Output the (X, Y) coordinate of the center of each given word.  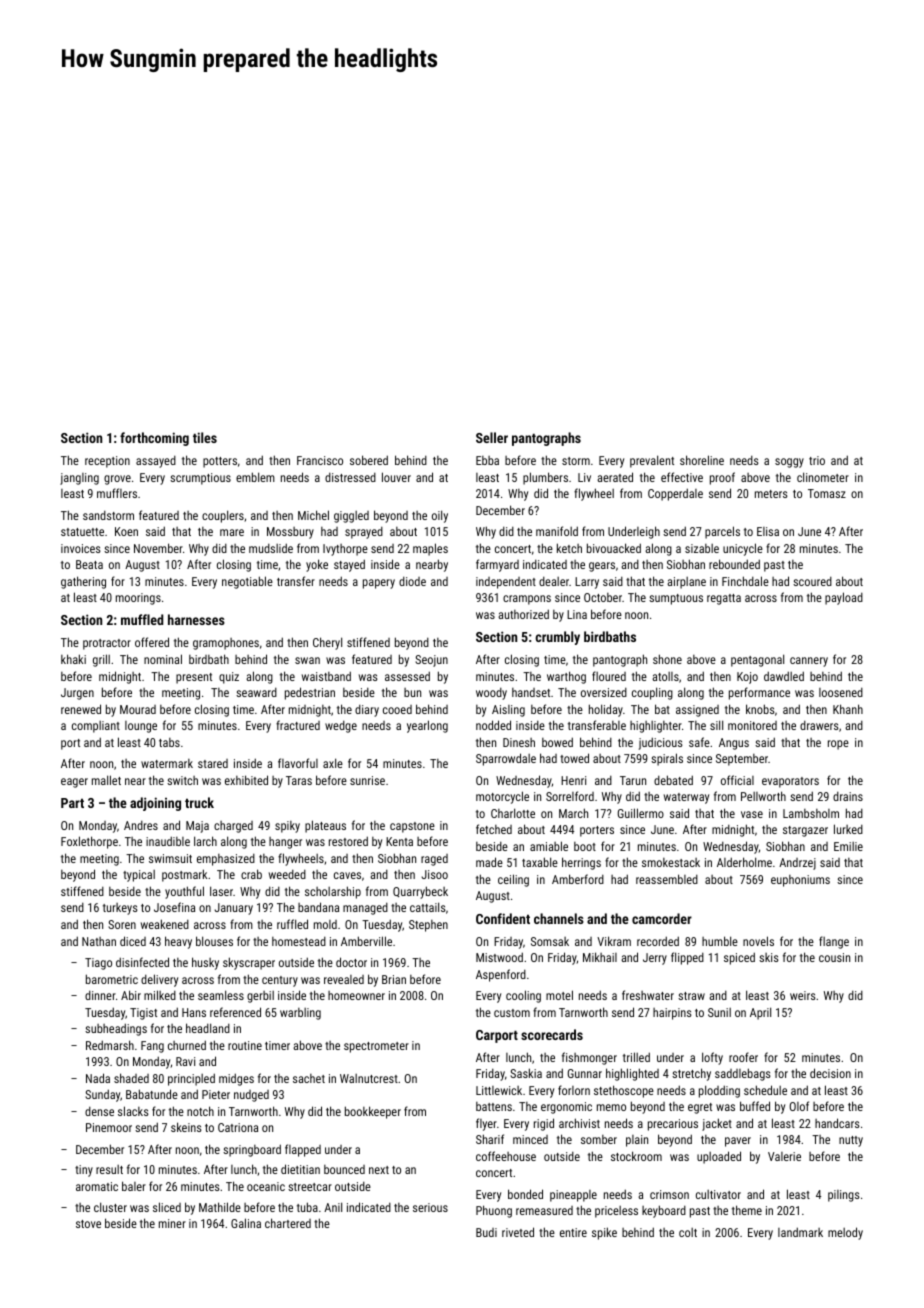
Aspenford (501, 975)
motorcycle (502, 797)
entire (573, 1232)
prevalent (652, 461)
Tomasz (827, 493)
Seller (492, 437)
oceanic (266, 1186)
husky (205, 963)
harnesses (196, 619)
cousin (834, 957)
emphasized (226, 860)
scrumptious (200, 479)
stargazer (805, 831)
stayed (349, 565)
